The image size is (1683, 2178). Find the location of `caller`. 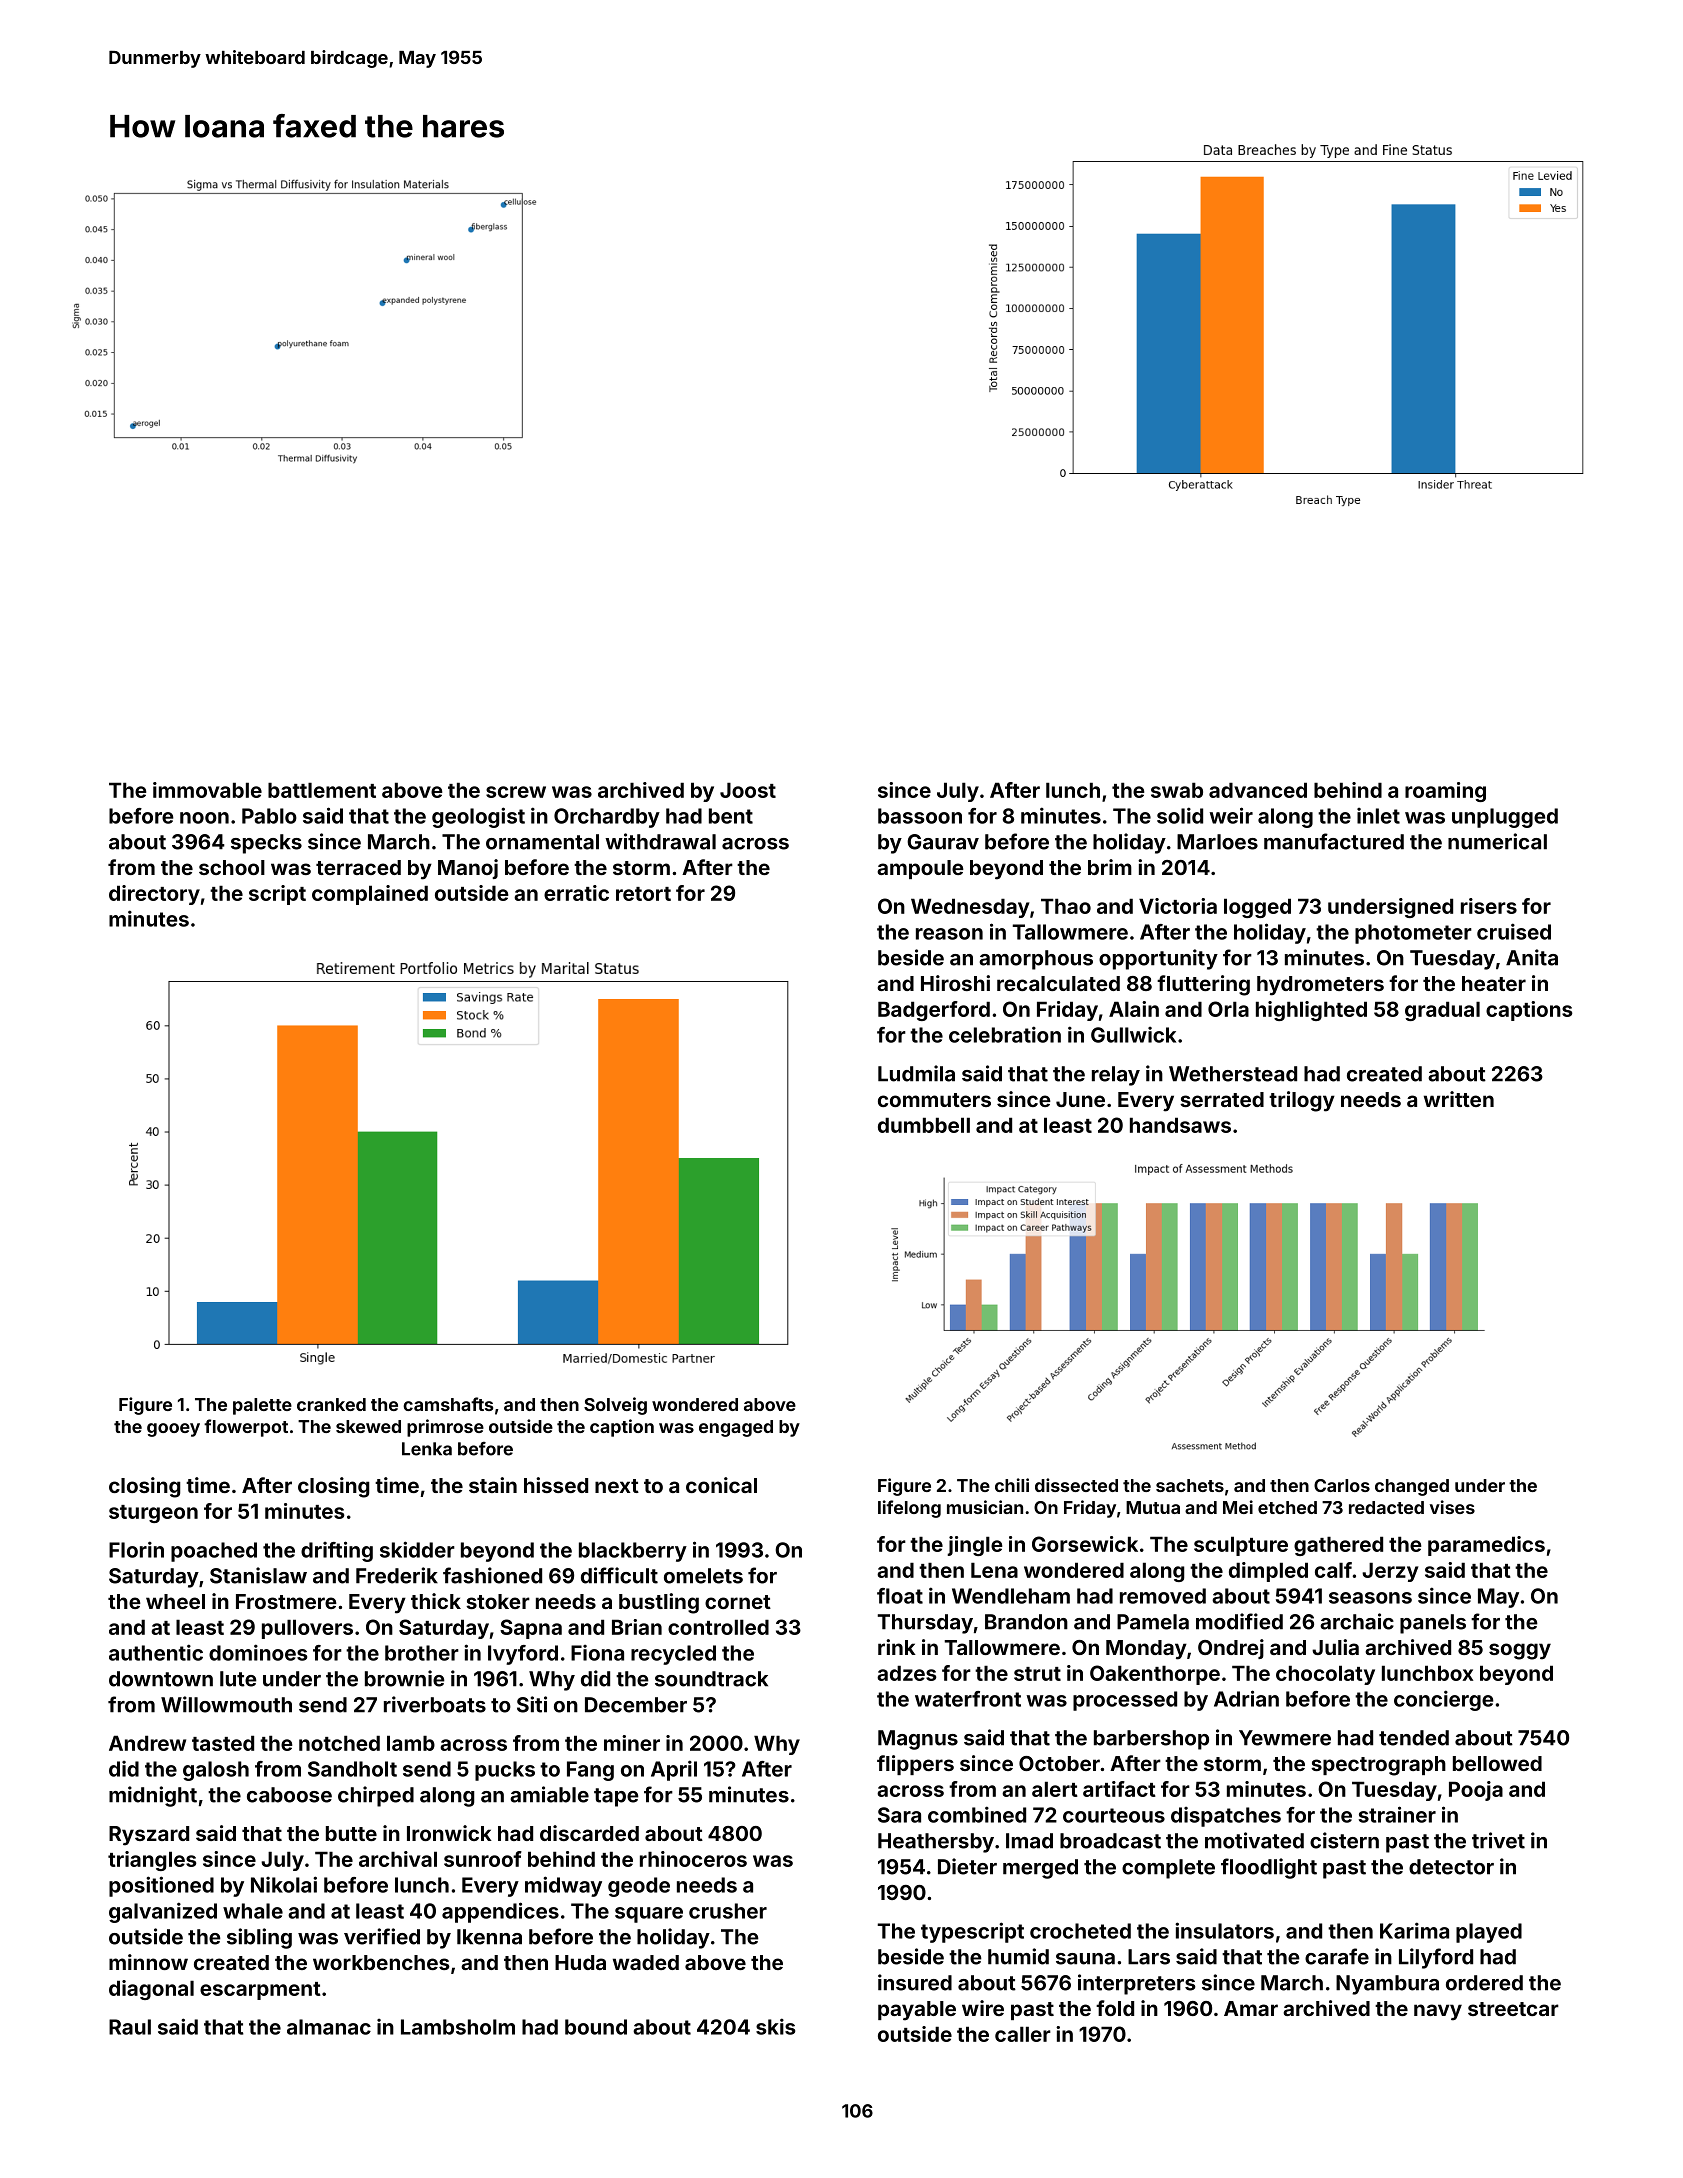

caller is located at coordinates (1023, 2034).
